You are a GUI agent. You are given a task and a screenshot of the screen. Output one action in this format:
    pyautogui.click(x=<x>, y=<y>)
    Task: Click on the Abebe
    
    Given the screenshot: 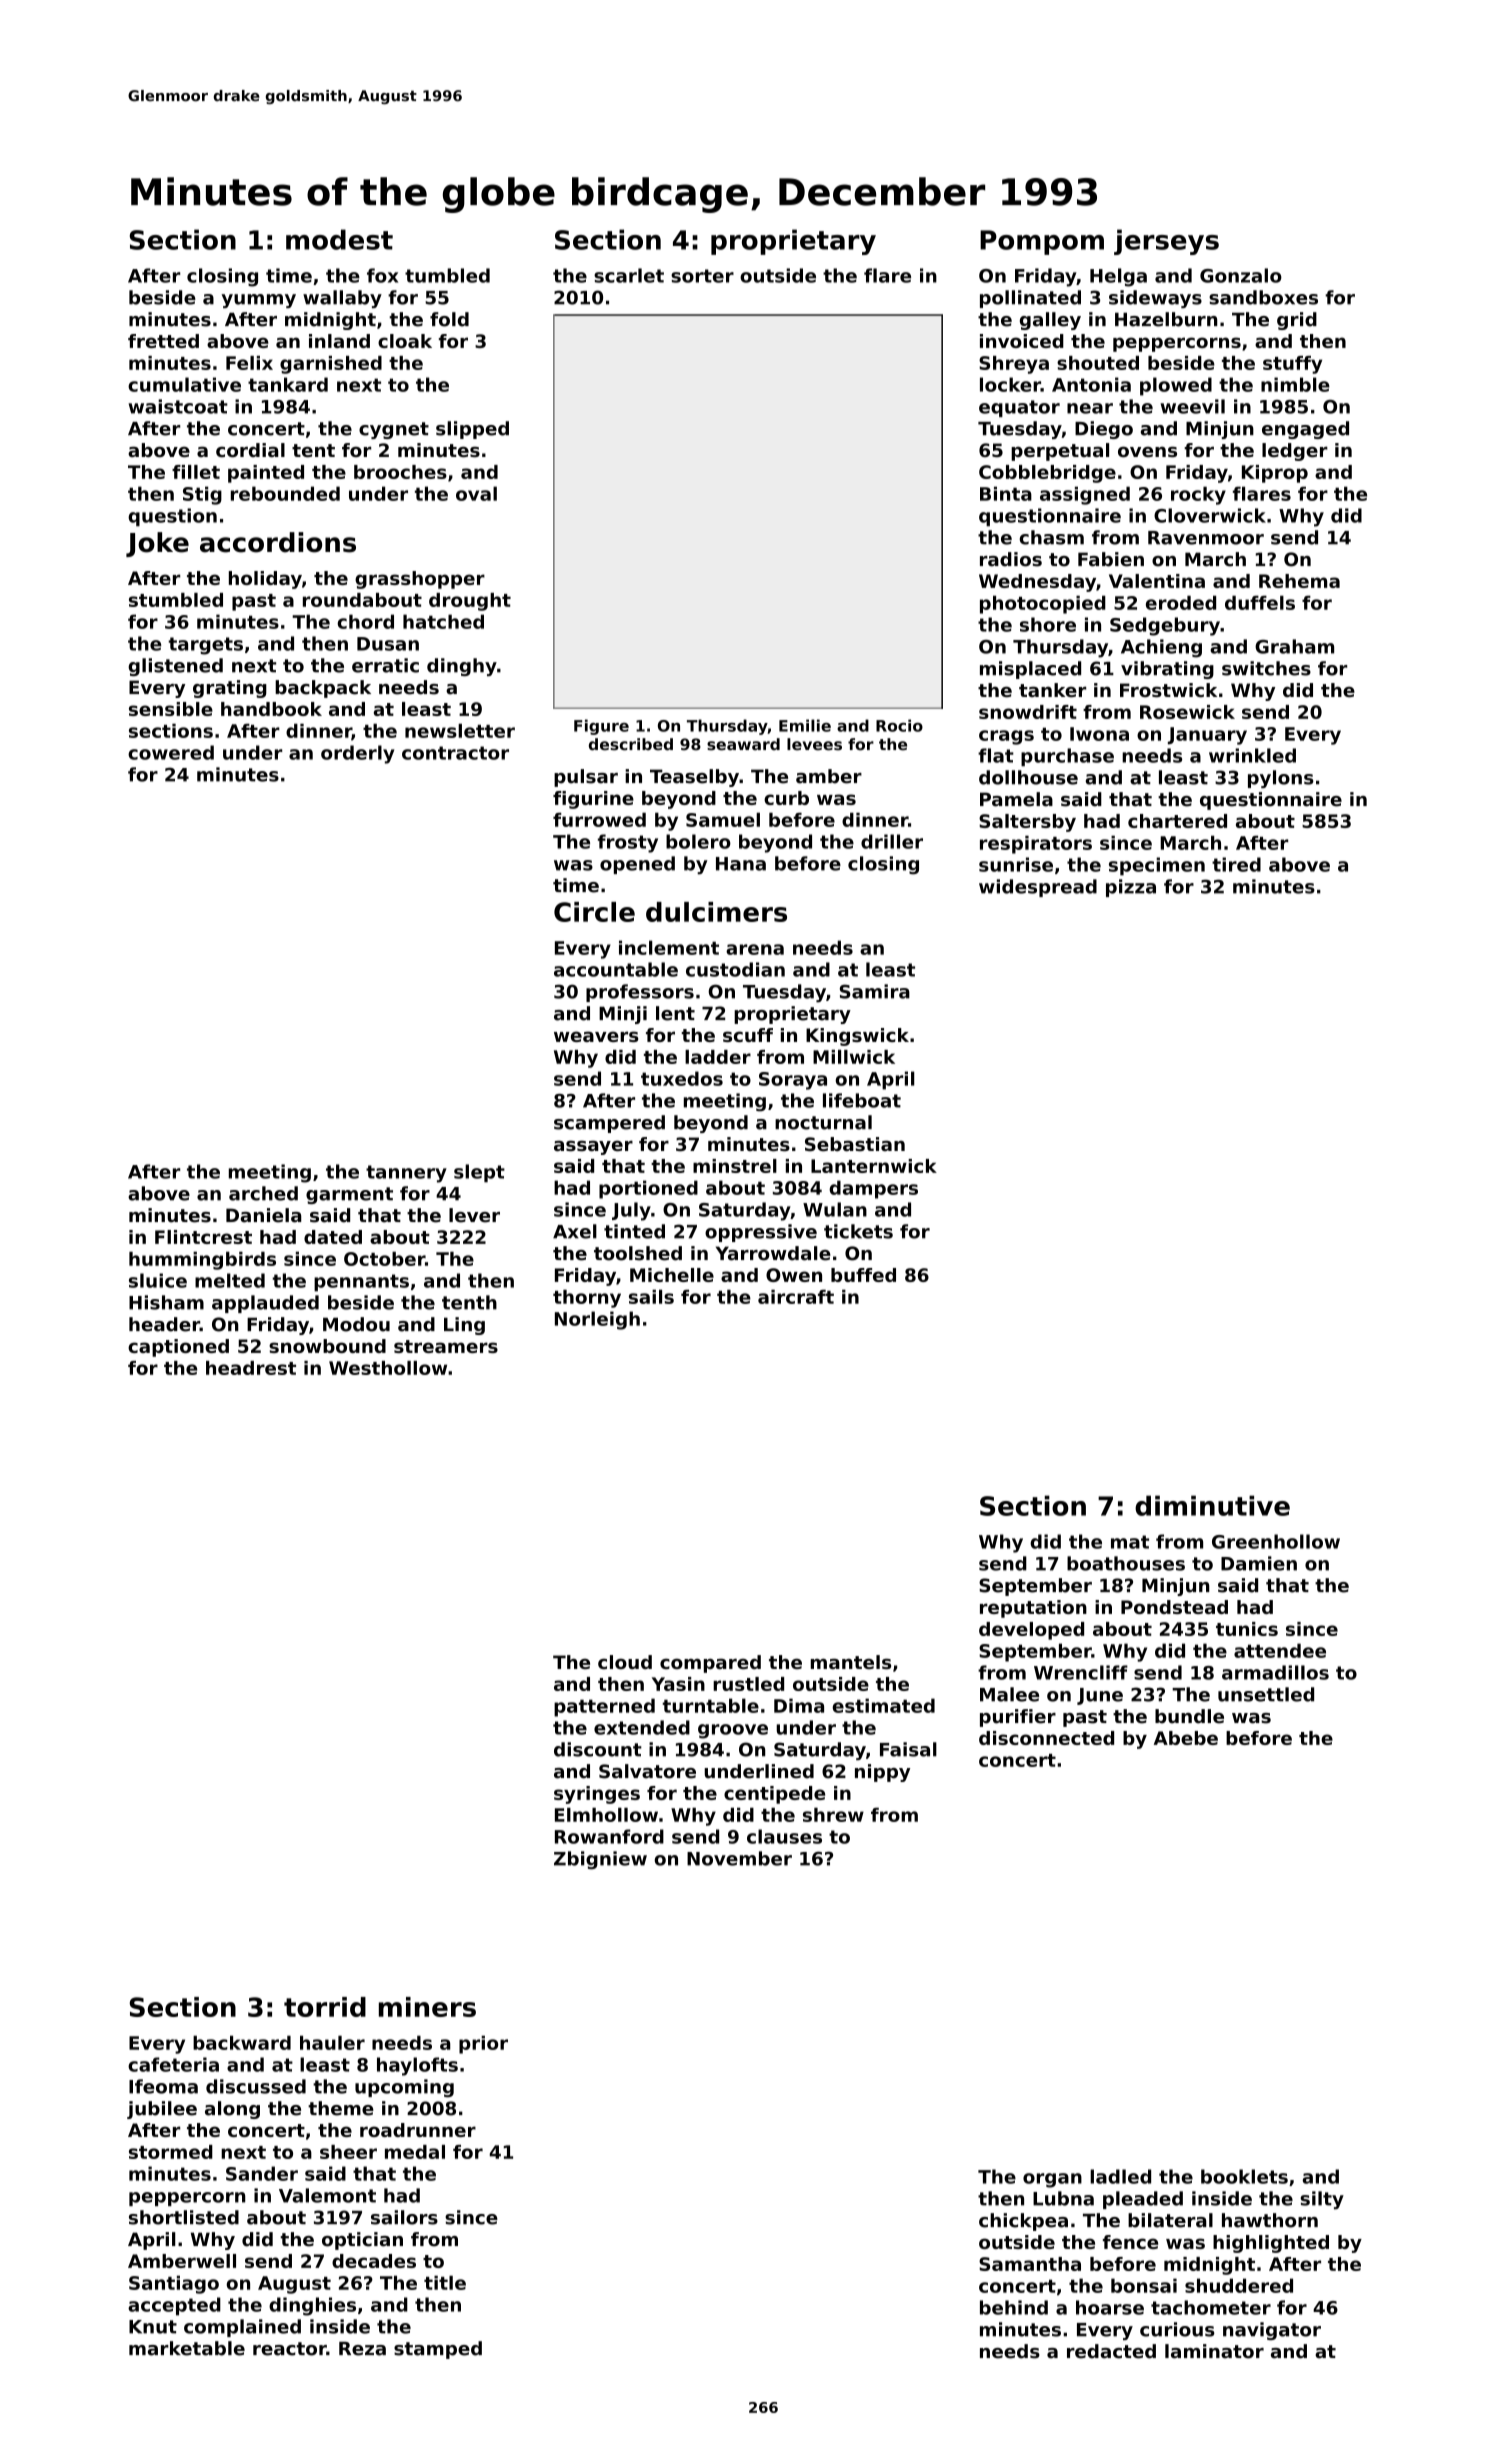 What is the action you would take?
    pyautogui.click(x=1186, y=1738)
